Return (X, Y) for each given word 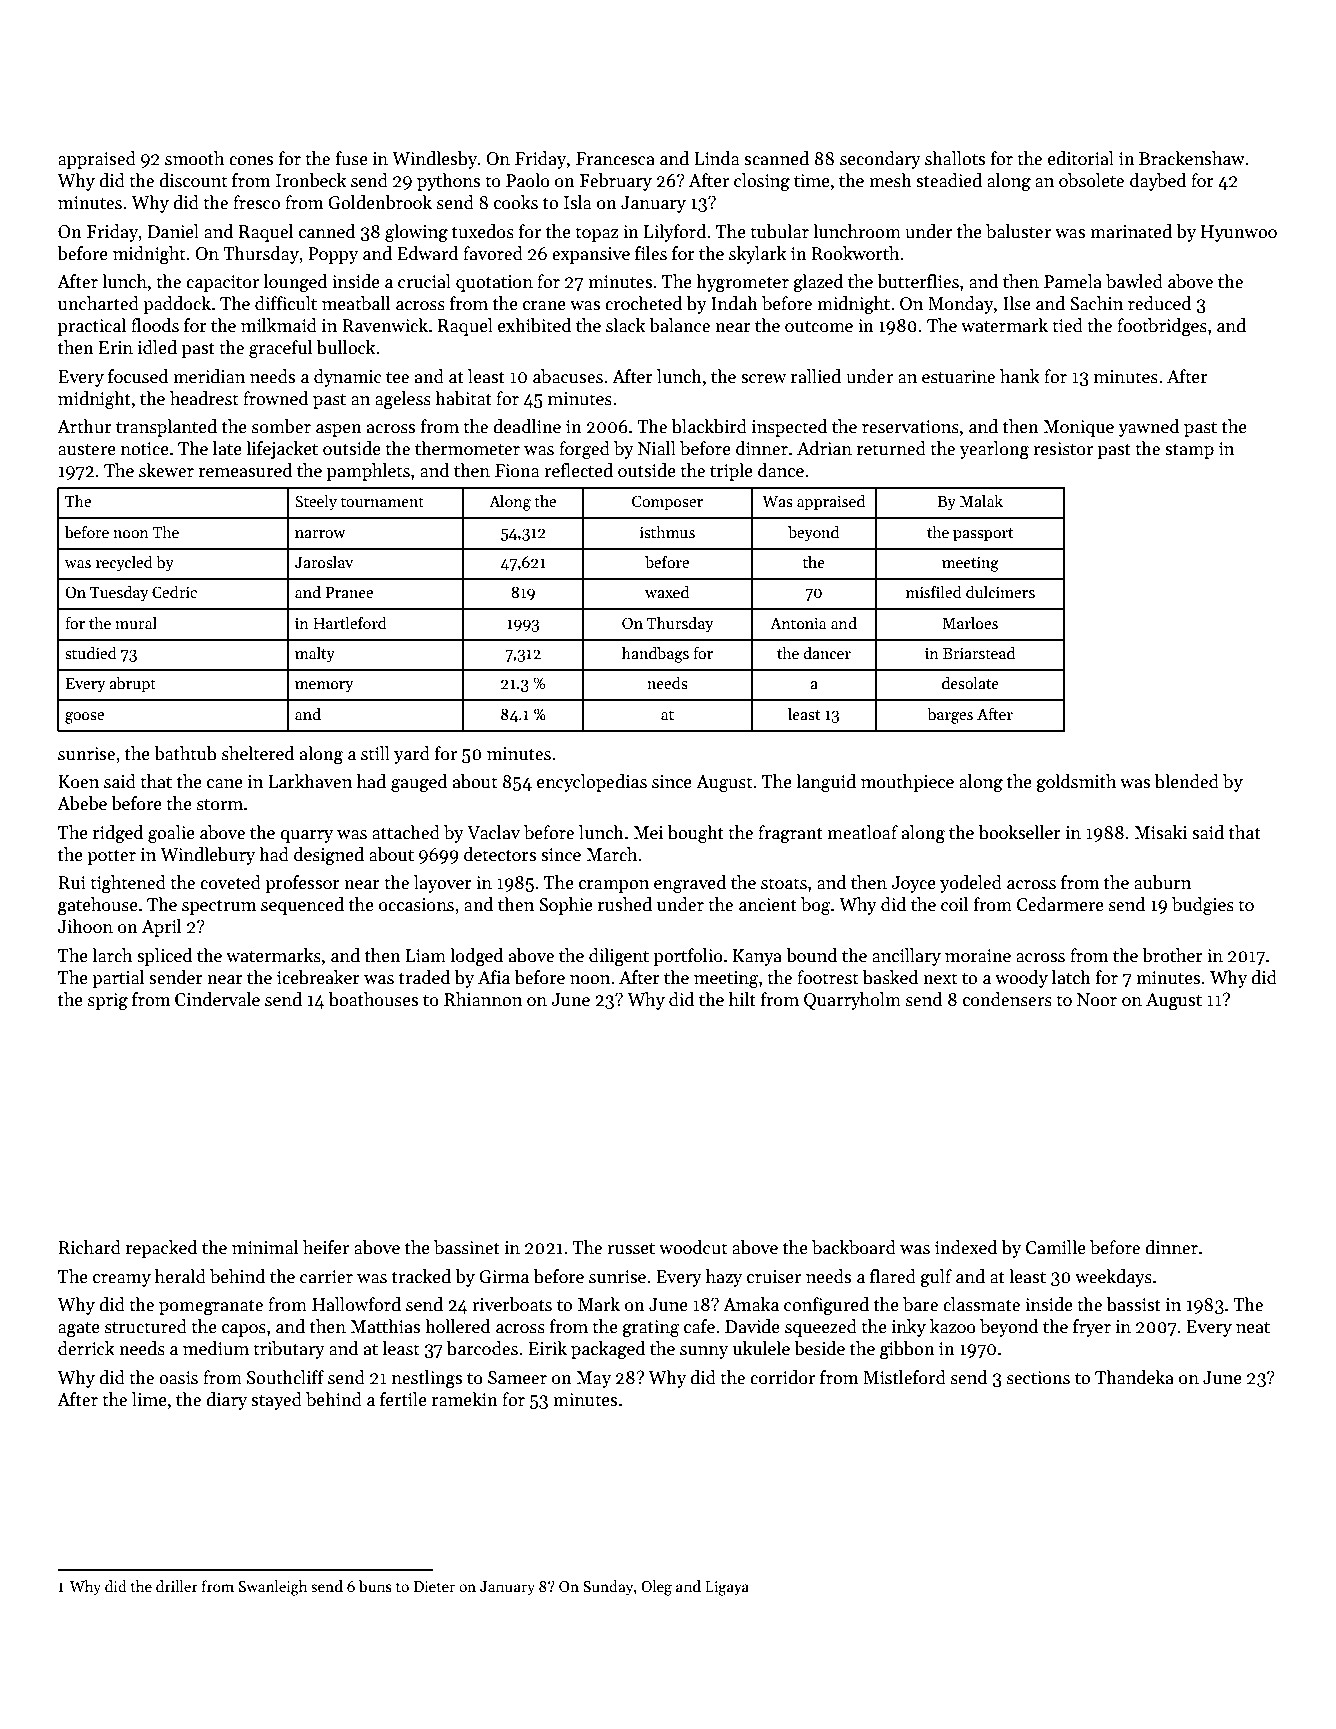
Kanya (757, 957)
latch (1071, 977)
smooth (194, 158)
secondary (880, 160)
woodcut (693, 1247)
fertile (403, 1399)
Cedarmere (1060, 904)
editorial (1081, 158)
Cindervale (217, 999)
